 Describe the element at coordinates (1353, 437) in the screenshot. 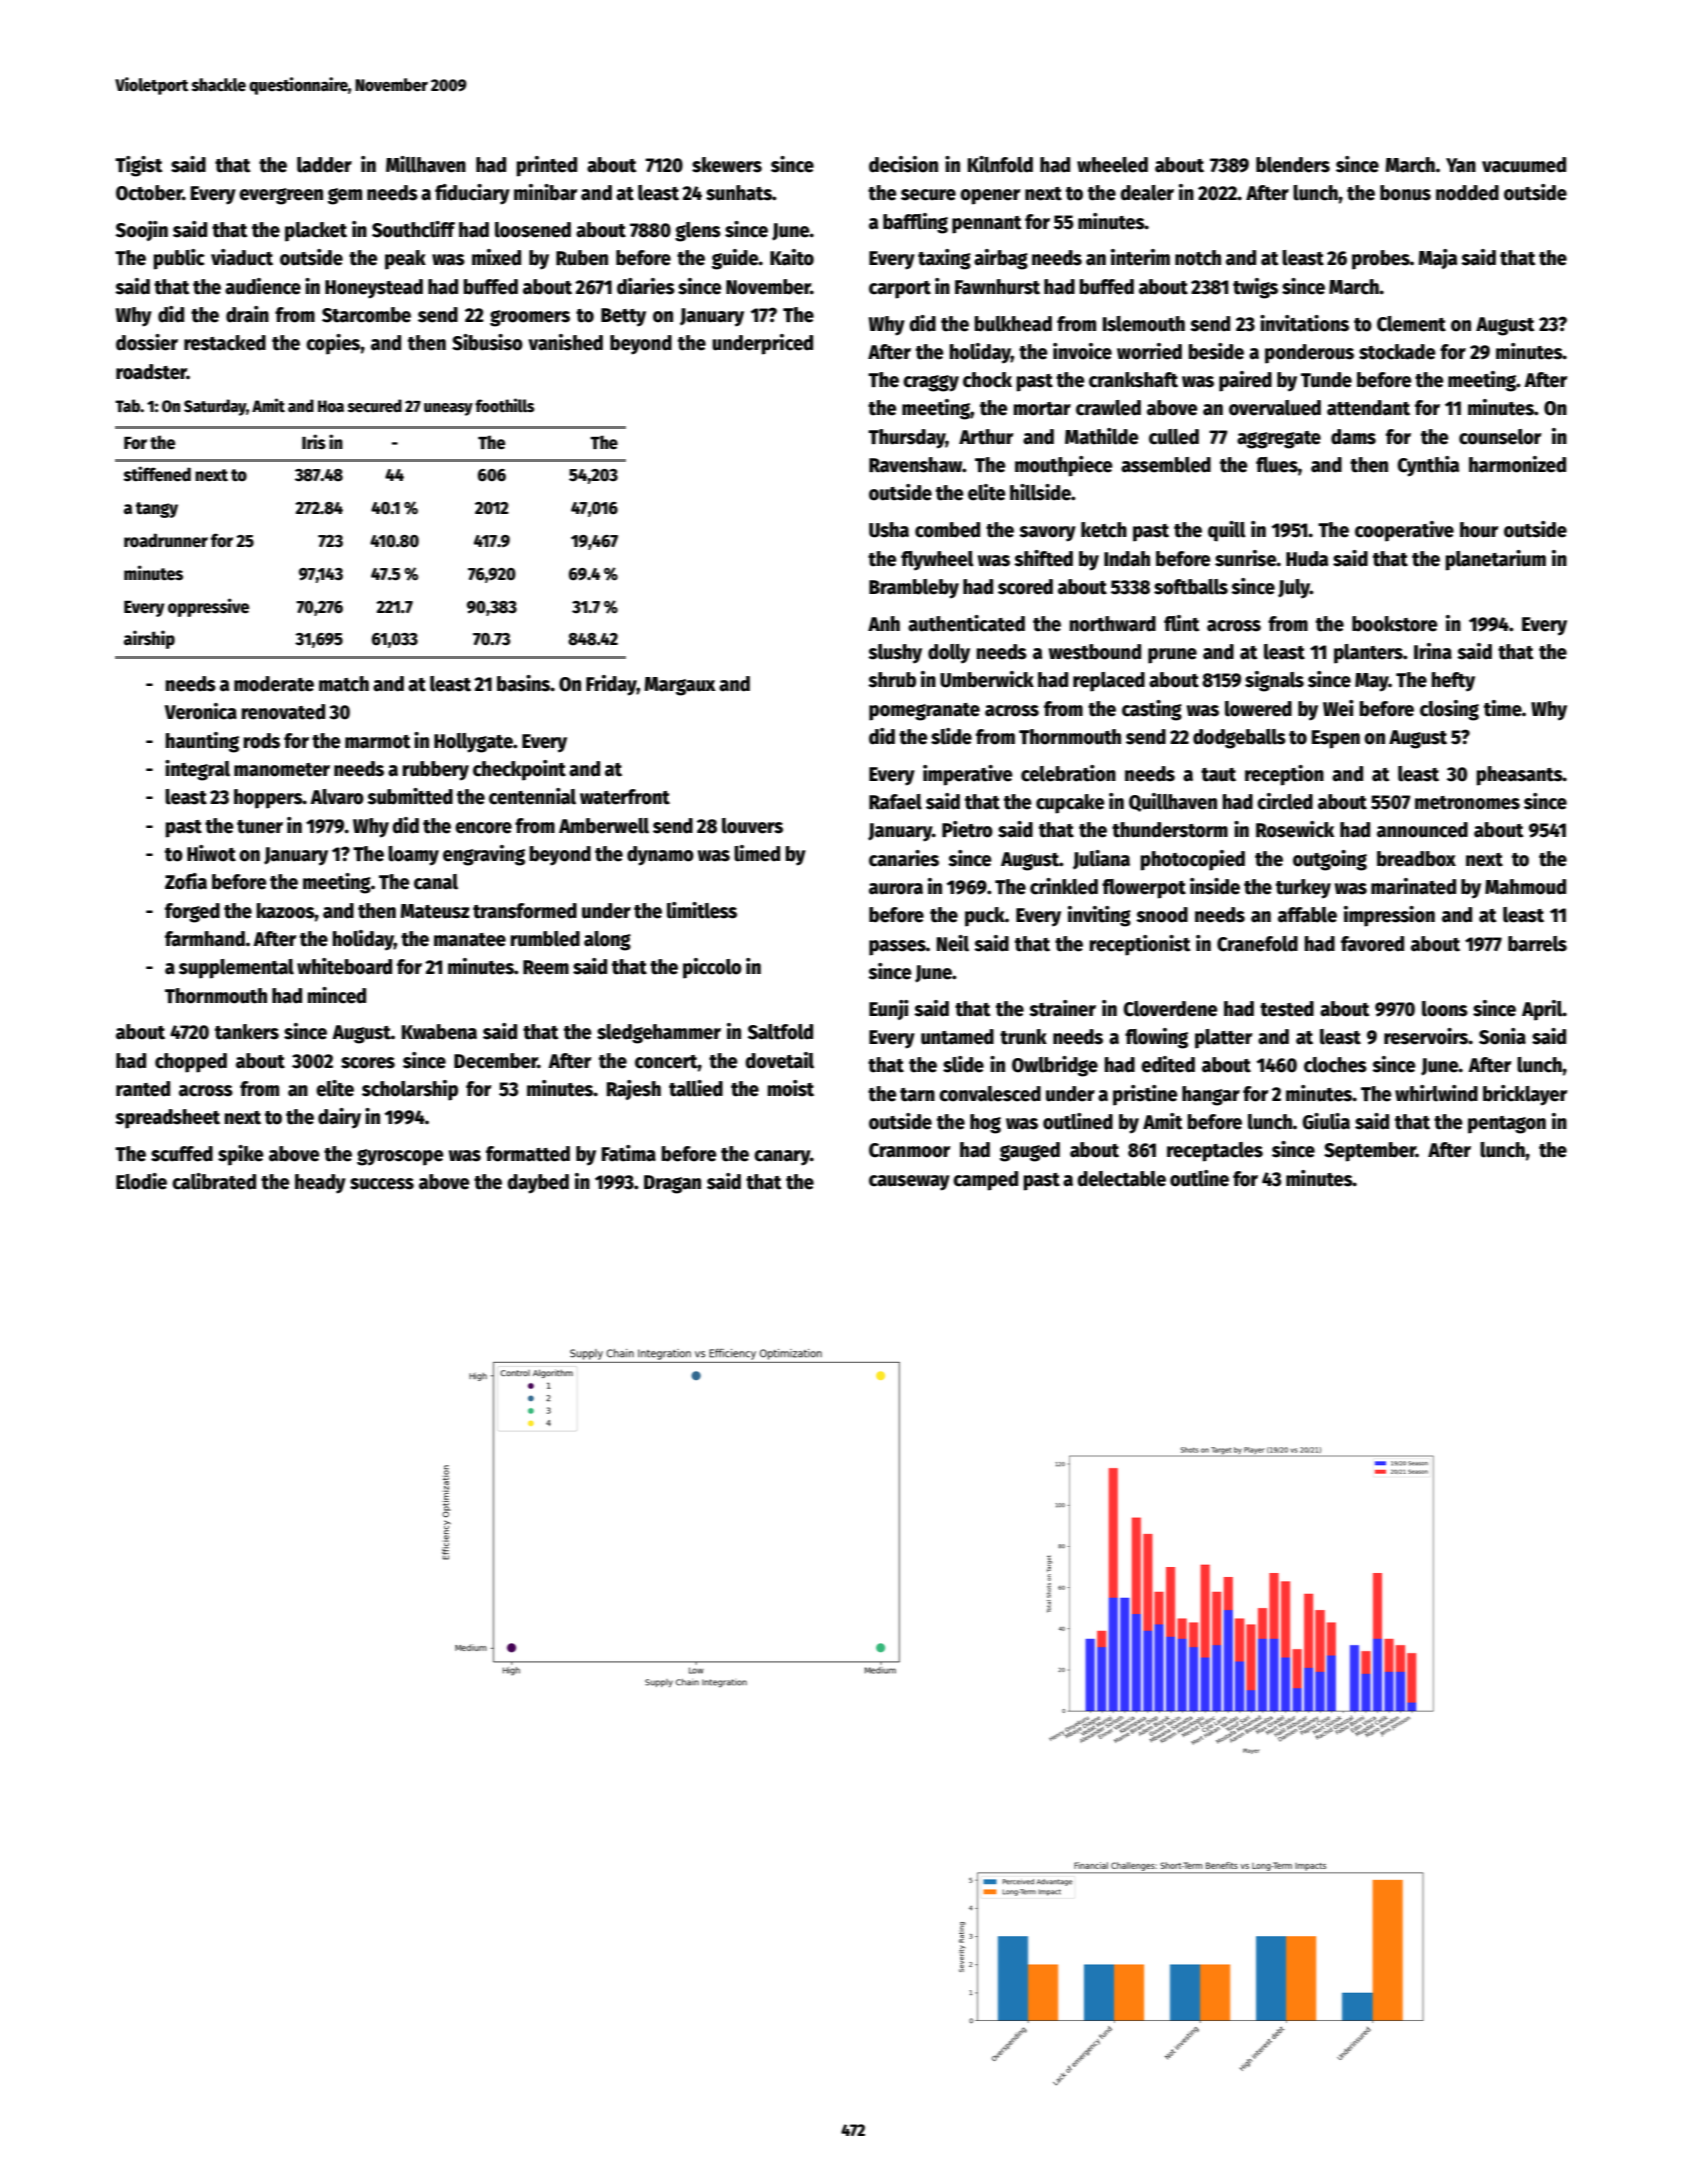

I see `dams` at that location.
